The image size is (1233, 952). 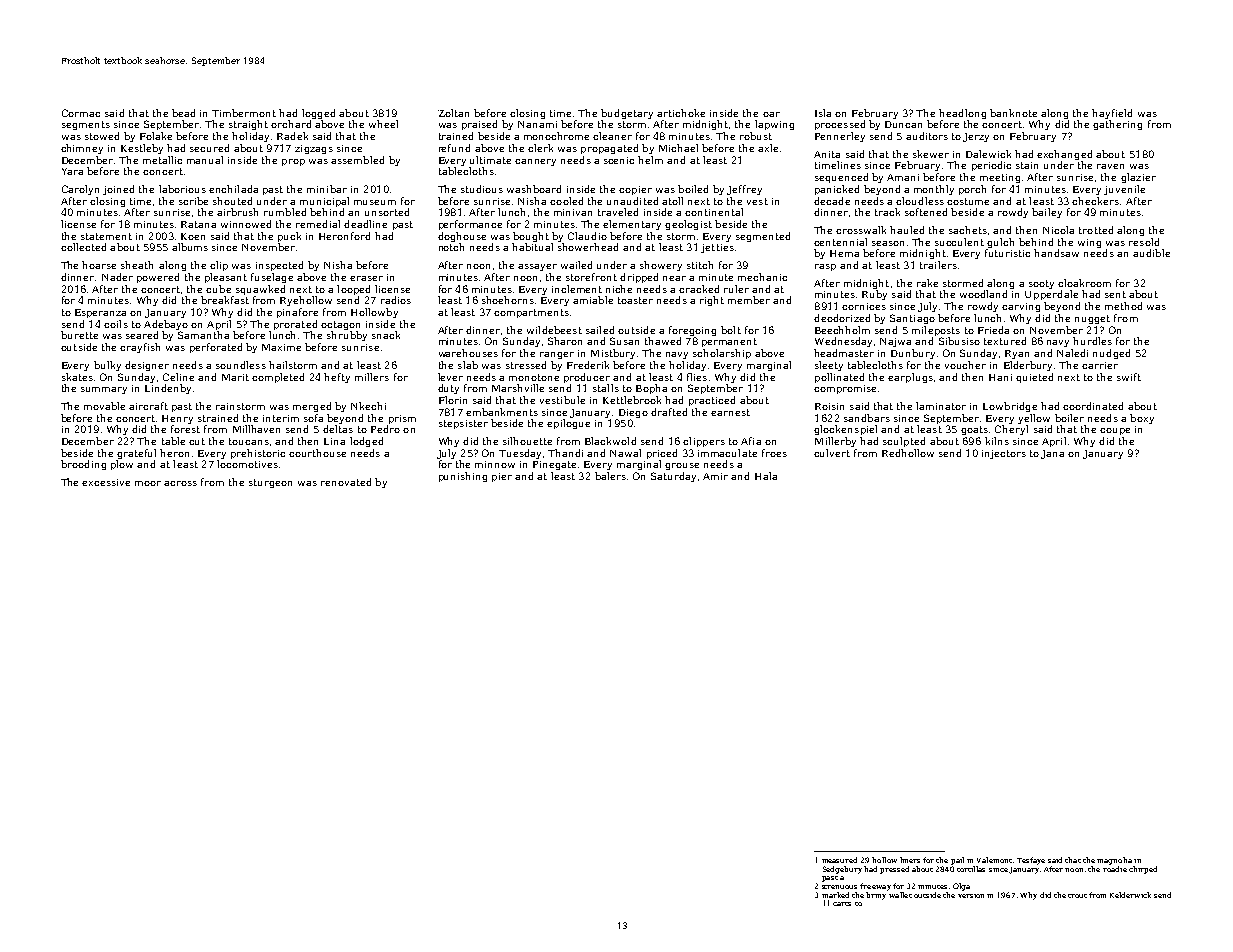 What do you see at coordinates (1052, 454) in the image?
I see `Jana` at bounding box center [1052, 454].
